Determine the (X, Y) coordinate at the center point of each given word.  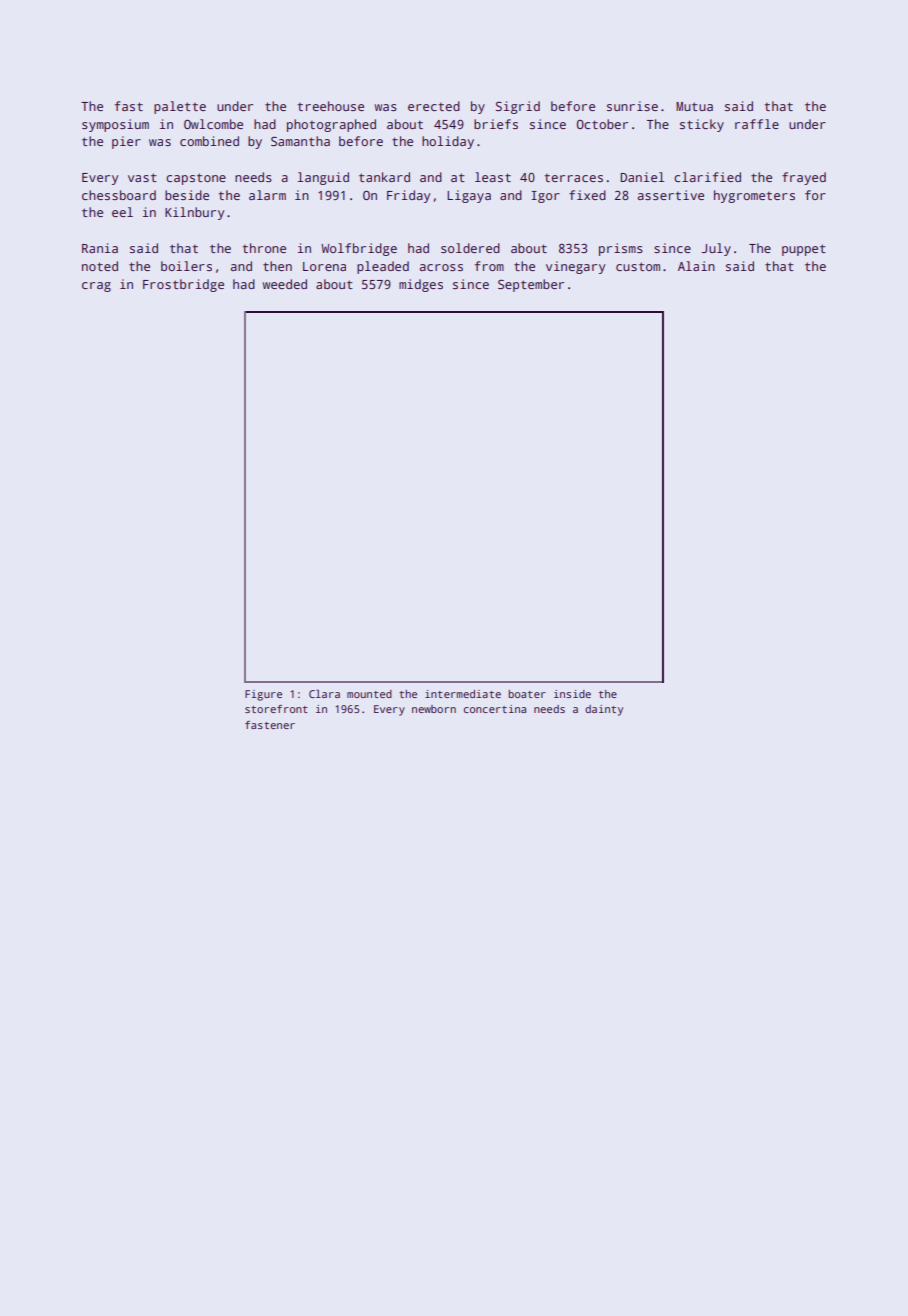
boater (527, 694)
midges (421, 285)
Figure (263, 695)
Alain (696, 266)
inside (572, 694)
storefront (276, 709)
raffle (757, 124)
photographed (331, 125)
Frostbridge (183, 285)
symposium (115, 125)
